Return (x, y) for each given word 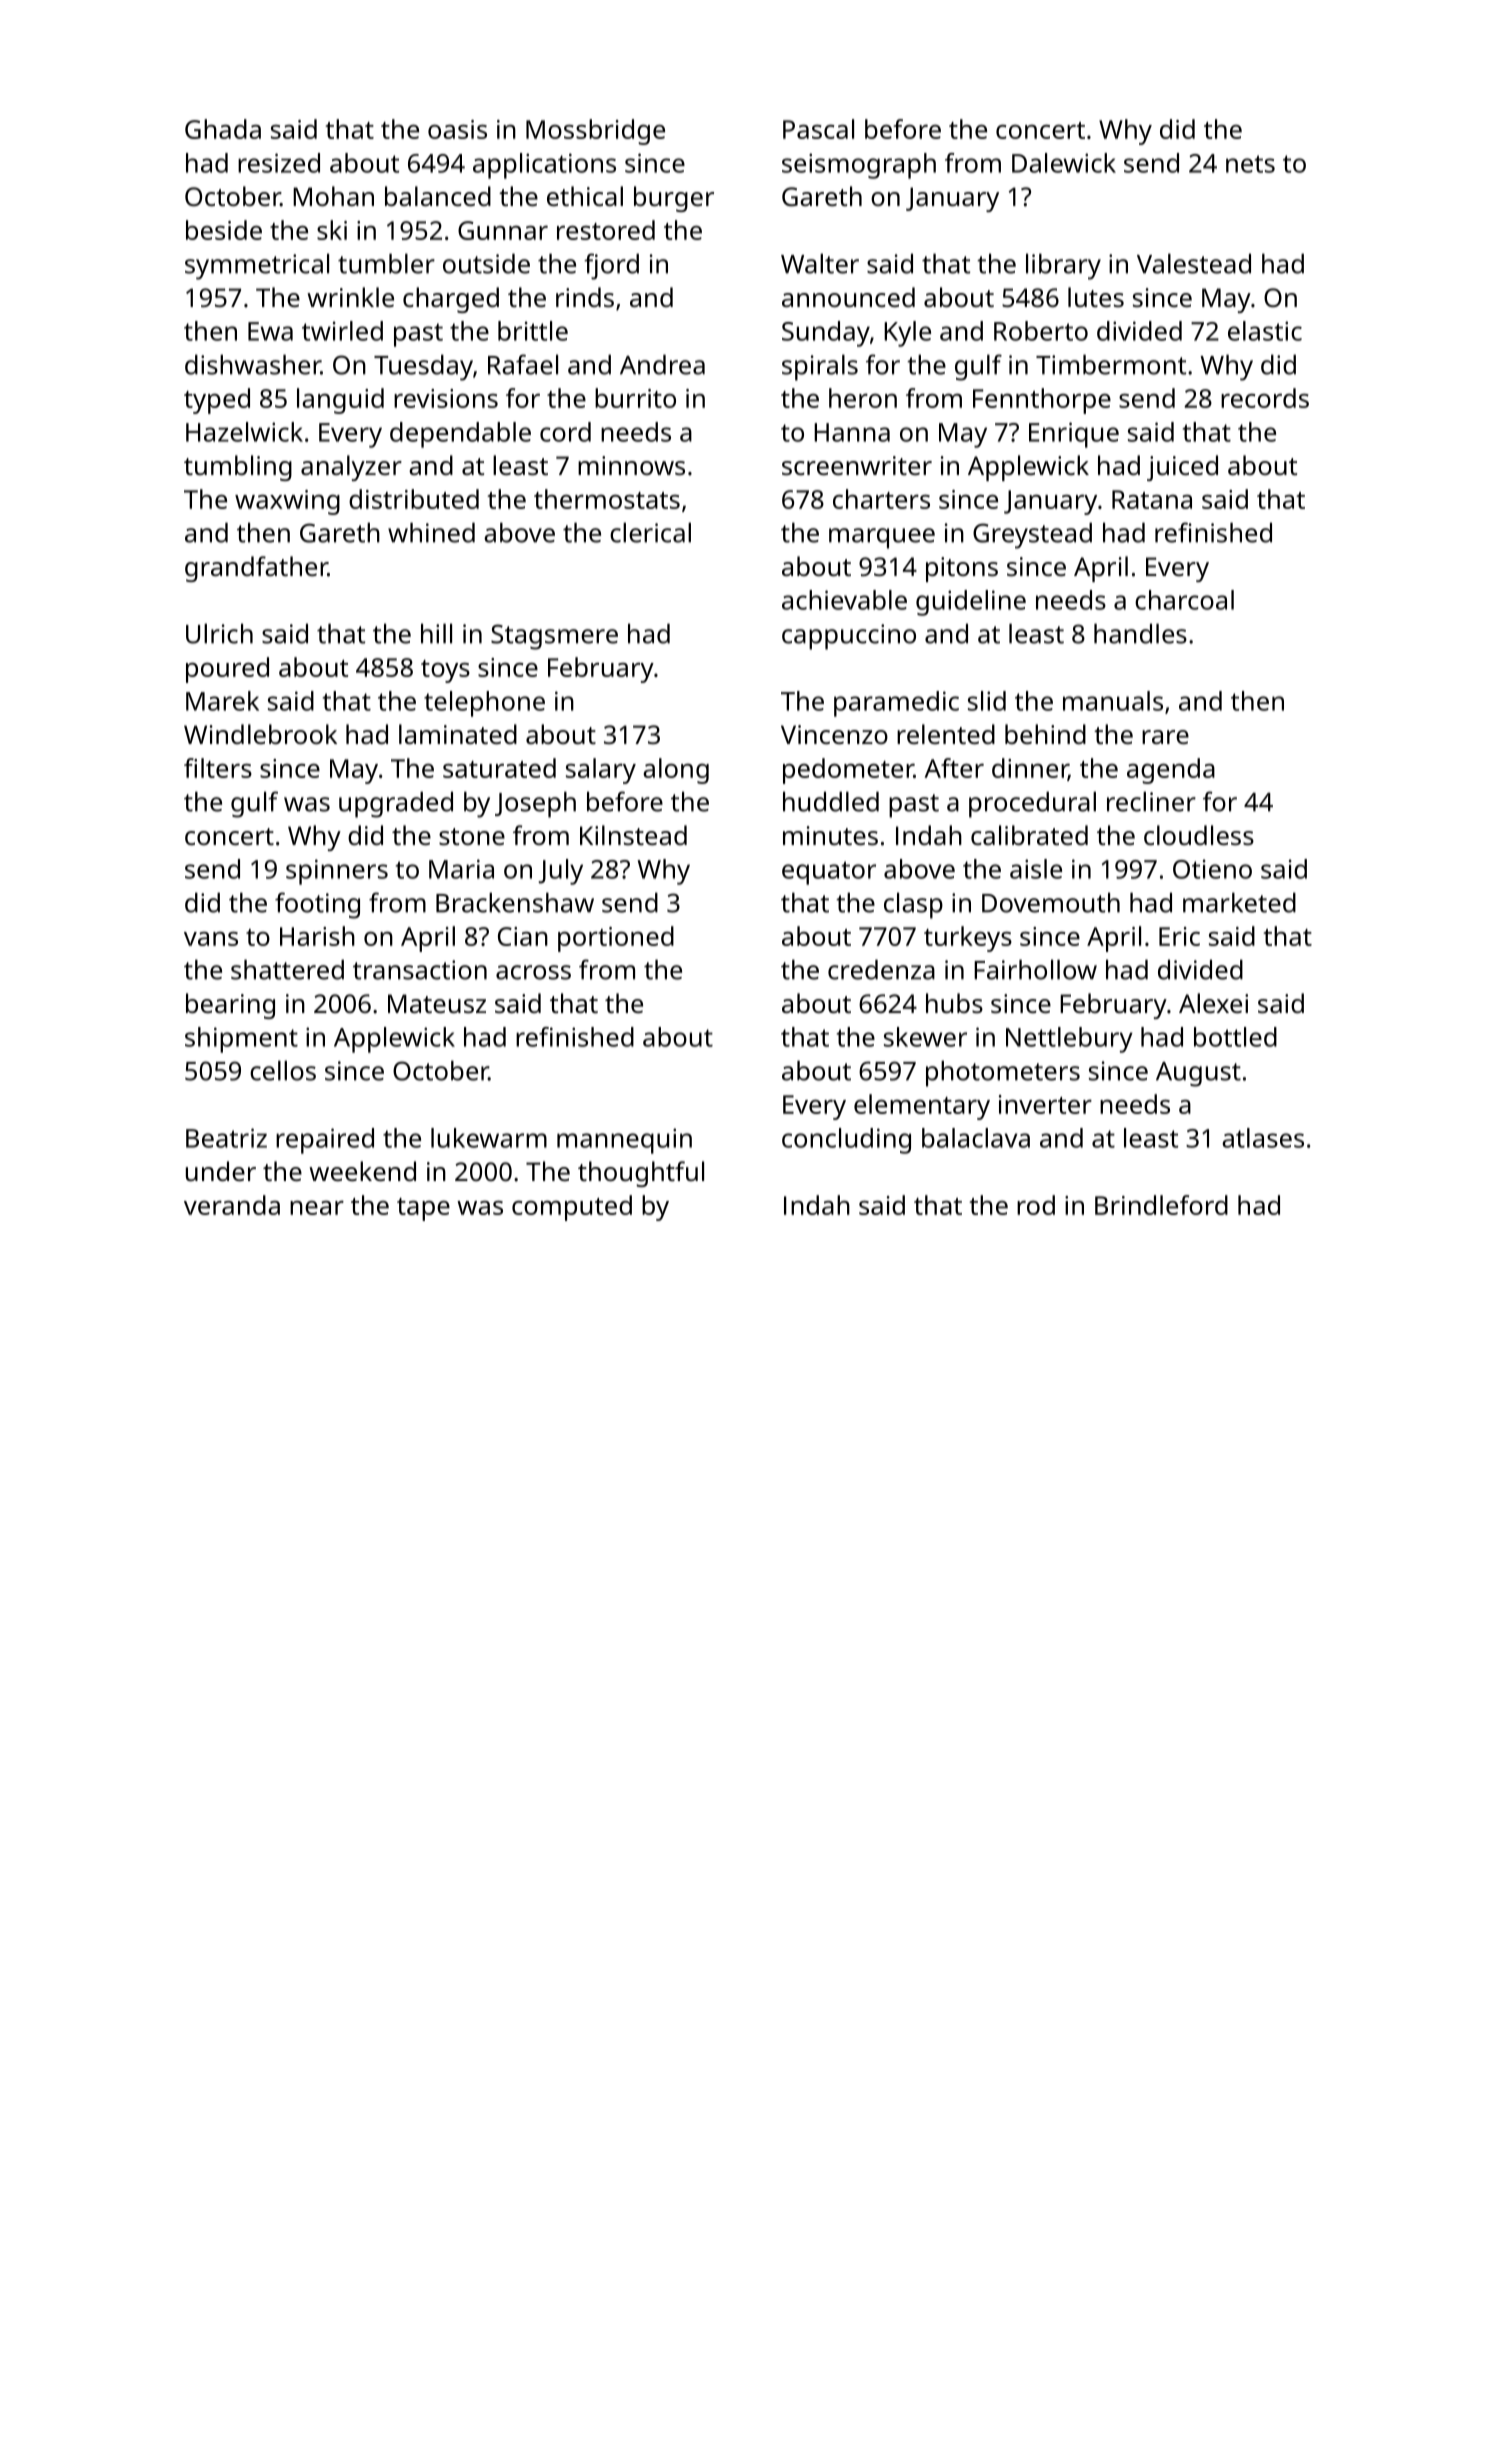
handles (1140, 633)
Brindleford (1161, 1205)
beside (224, 230)
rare (1165, 737)
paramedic (896, 704)
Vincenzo (834, 734)
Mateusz (437, 1003)
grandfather (256, 569)
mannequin (624, 1141)
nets (1250, 164)
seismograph (859, 166)
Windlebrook (260, 734)
